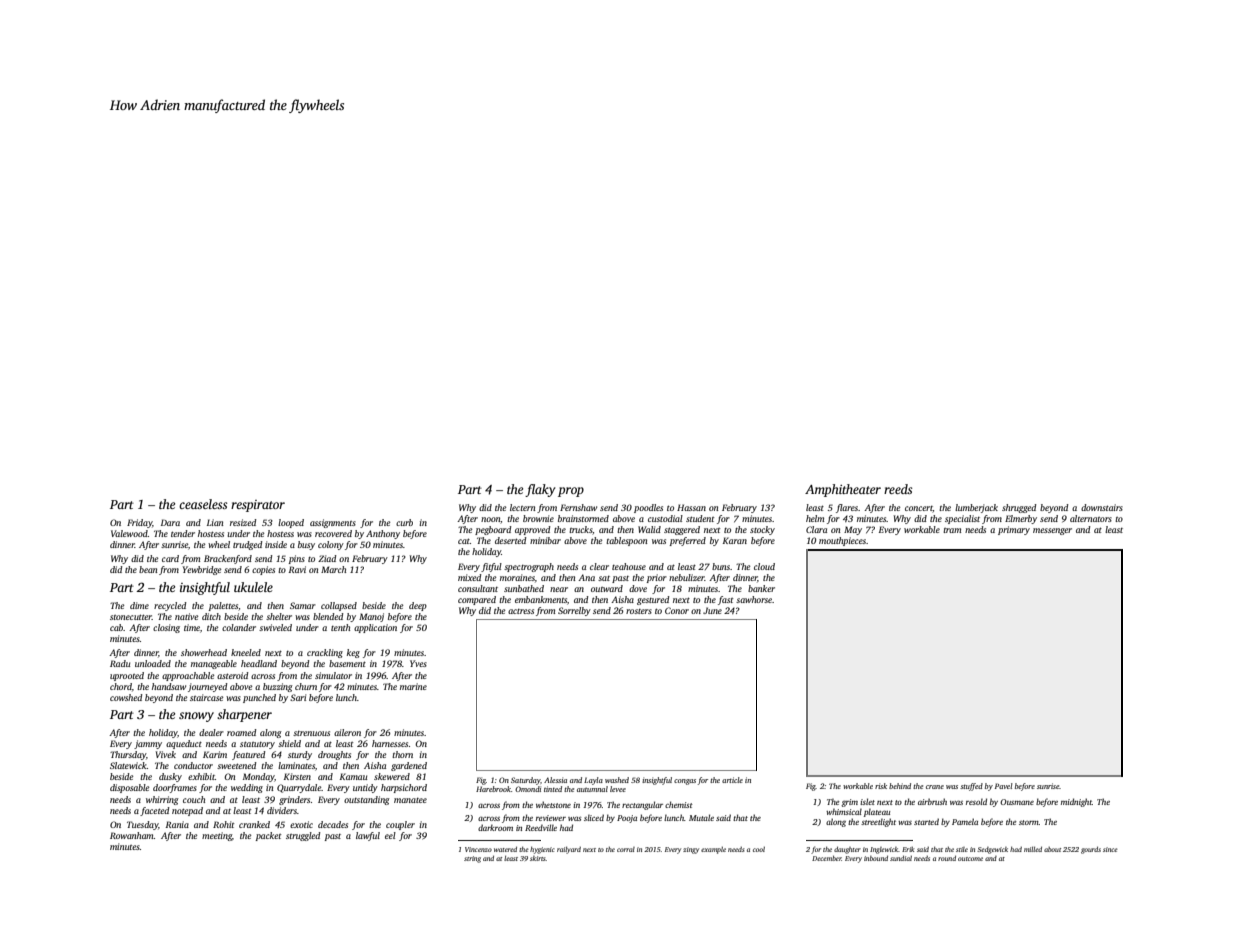  What do you see at coordinates (712, 610) in the page?
I see `June` at bounding box center [712, 610].
